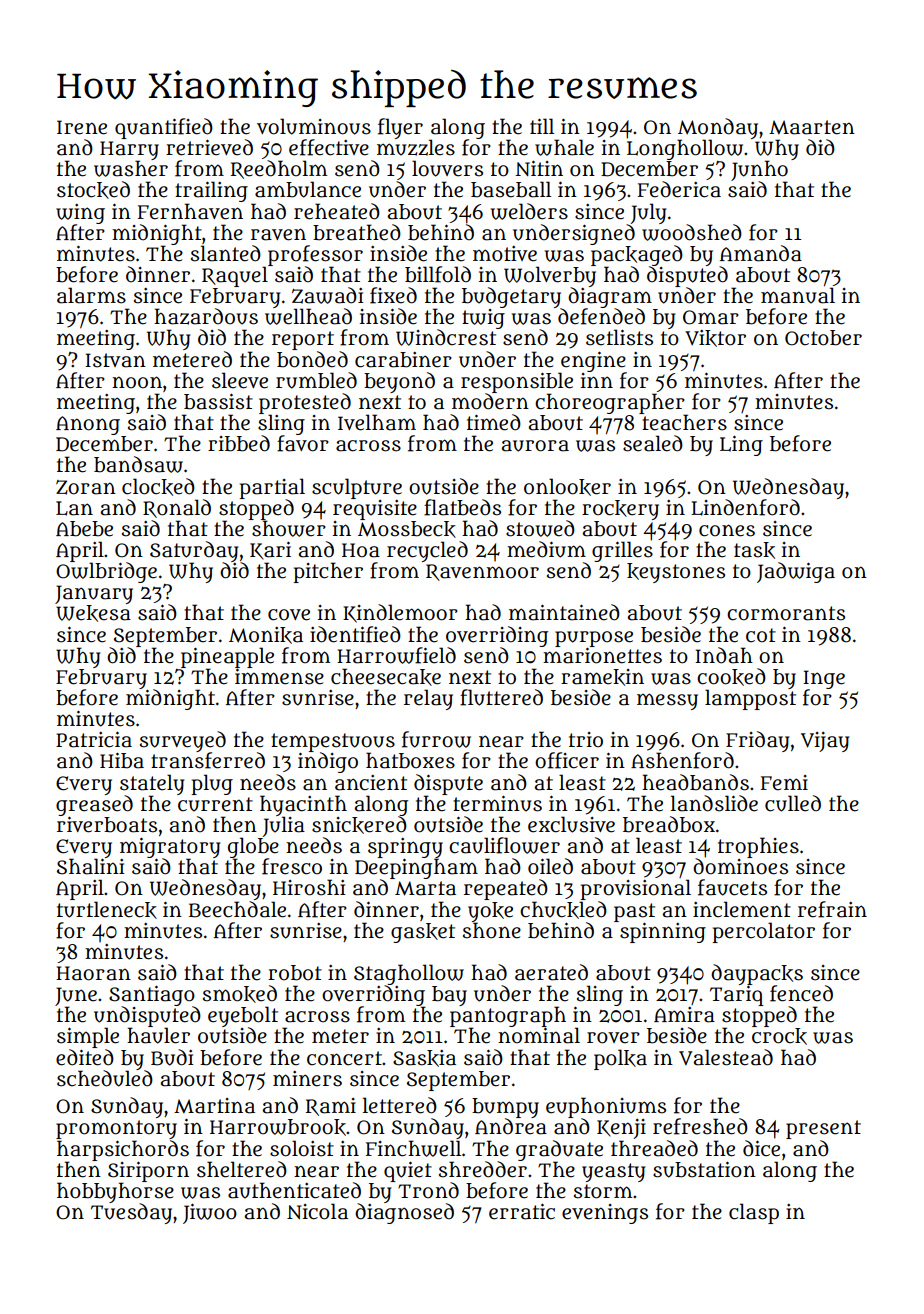 This screenshot has width=924, height=1314. Describe the element at coordinates (603, 1191) in the screenshot. I see `storm` at that location.
